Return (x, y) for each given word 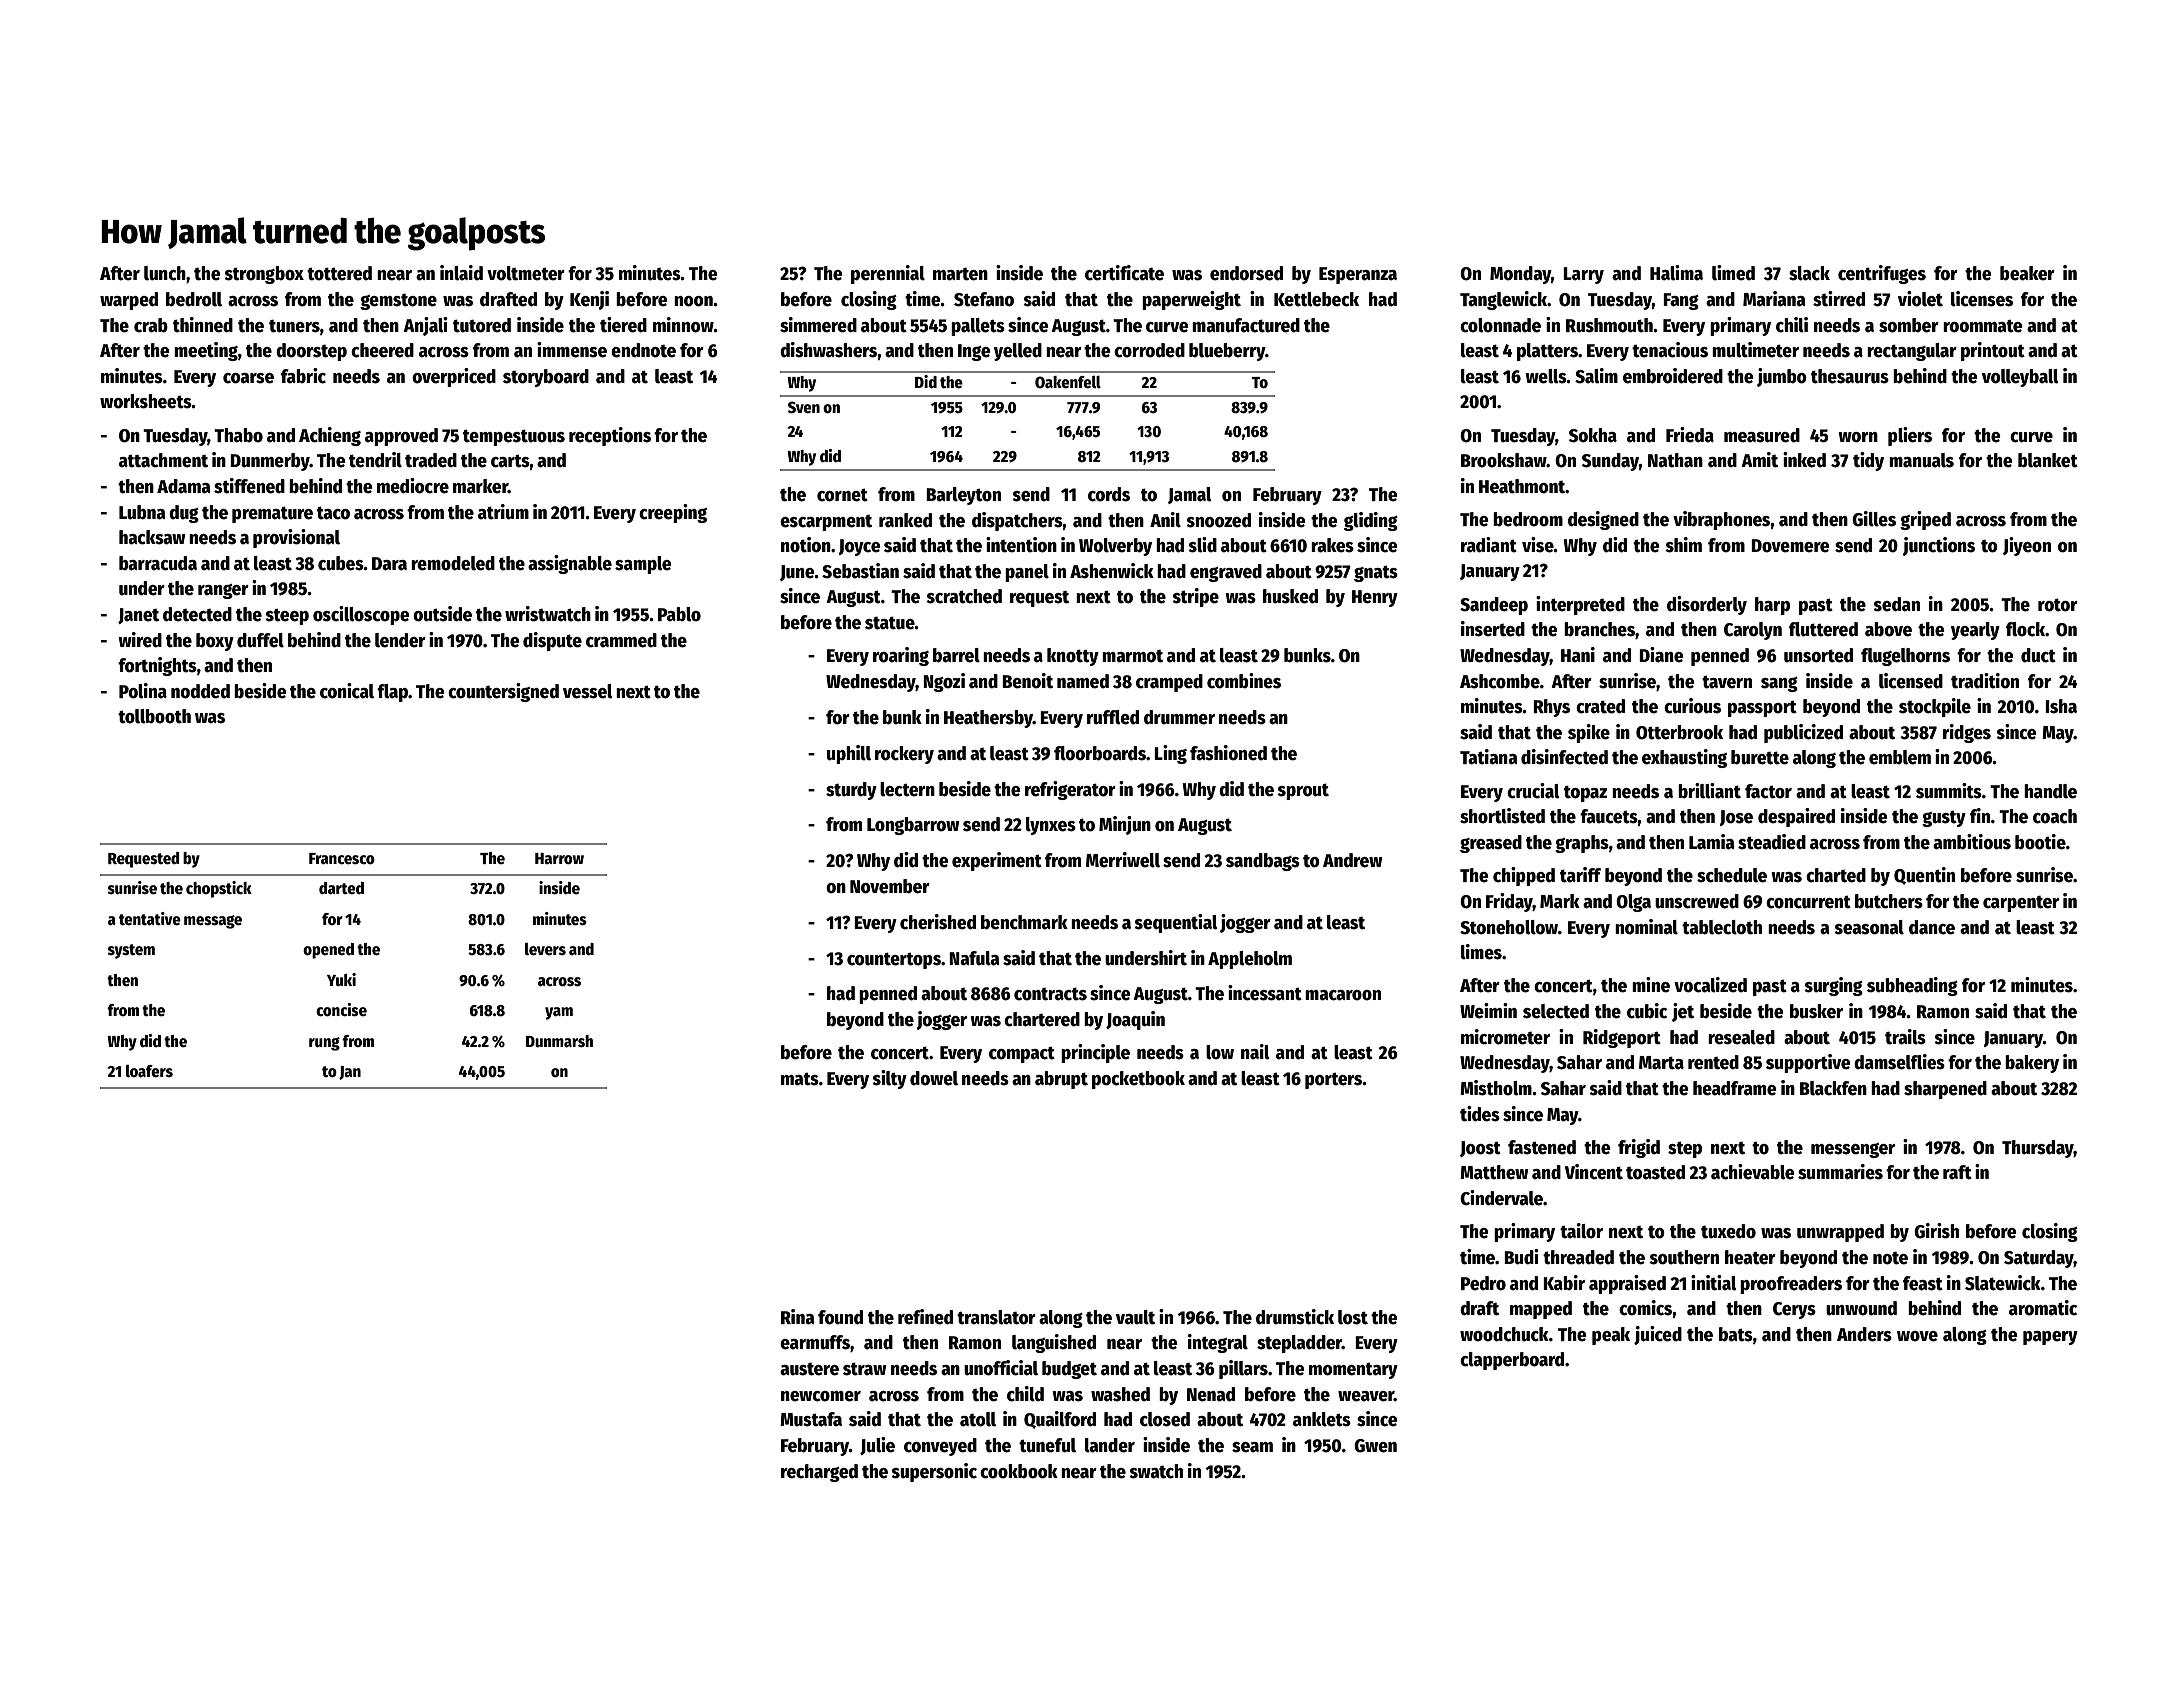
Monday (1520, 275)
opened (328, 951)
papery (2050, 1338)
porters (1334, 1081)
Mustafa (811, 1419)
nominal (1646, 927)
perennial (888, 274)
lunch (165, 273)
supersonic (934, 1472)
